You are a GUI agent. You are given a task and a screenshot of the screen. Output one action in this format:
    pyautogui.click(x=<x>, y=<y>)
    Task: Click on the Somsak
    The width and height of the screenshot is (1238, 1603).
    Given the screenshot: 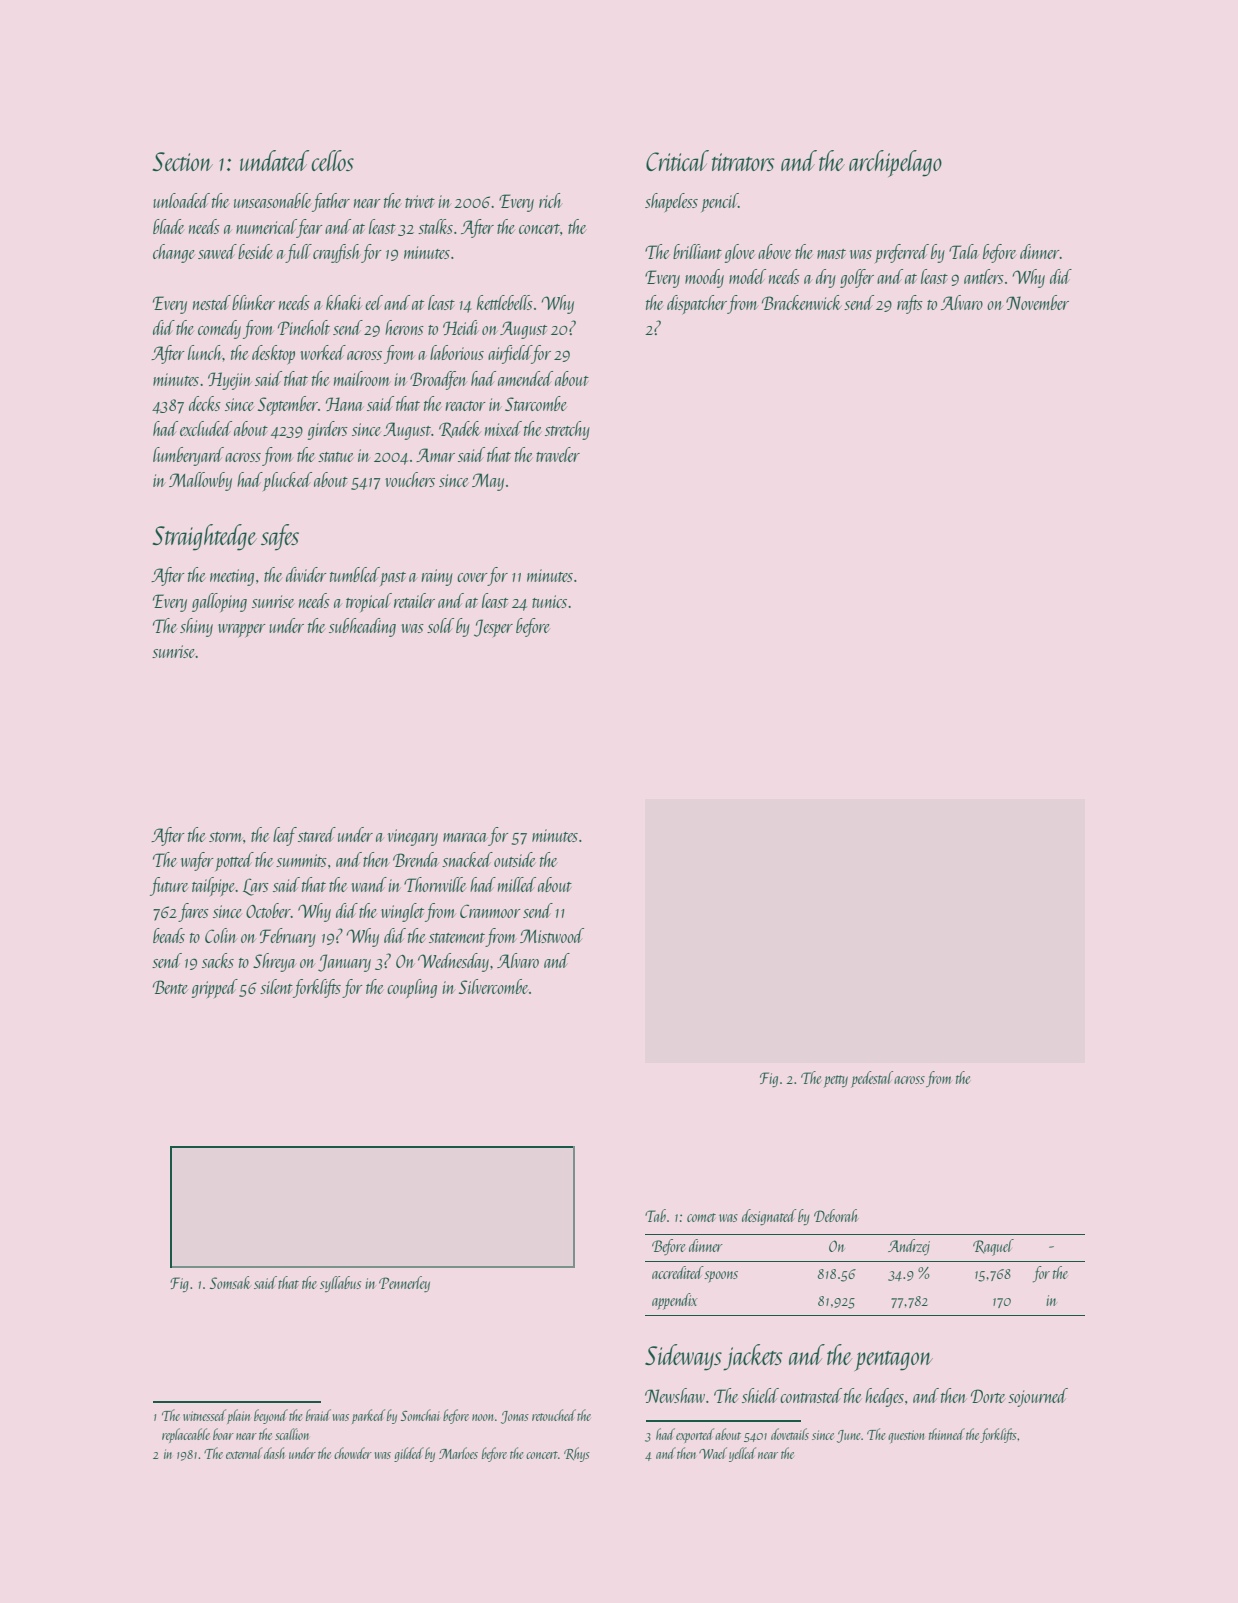 What is the action you would take?
    pyautogui.click(x=230, y=1282)
